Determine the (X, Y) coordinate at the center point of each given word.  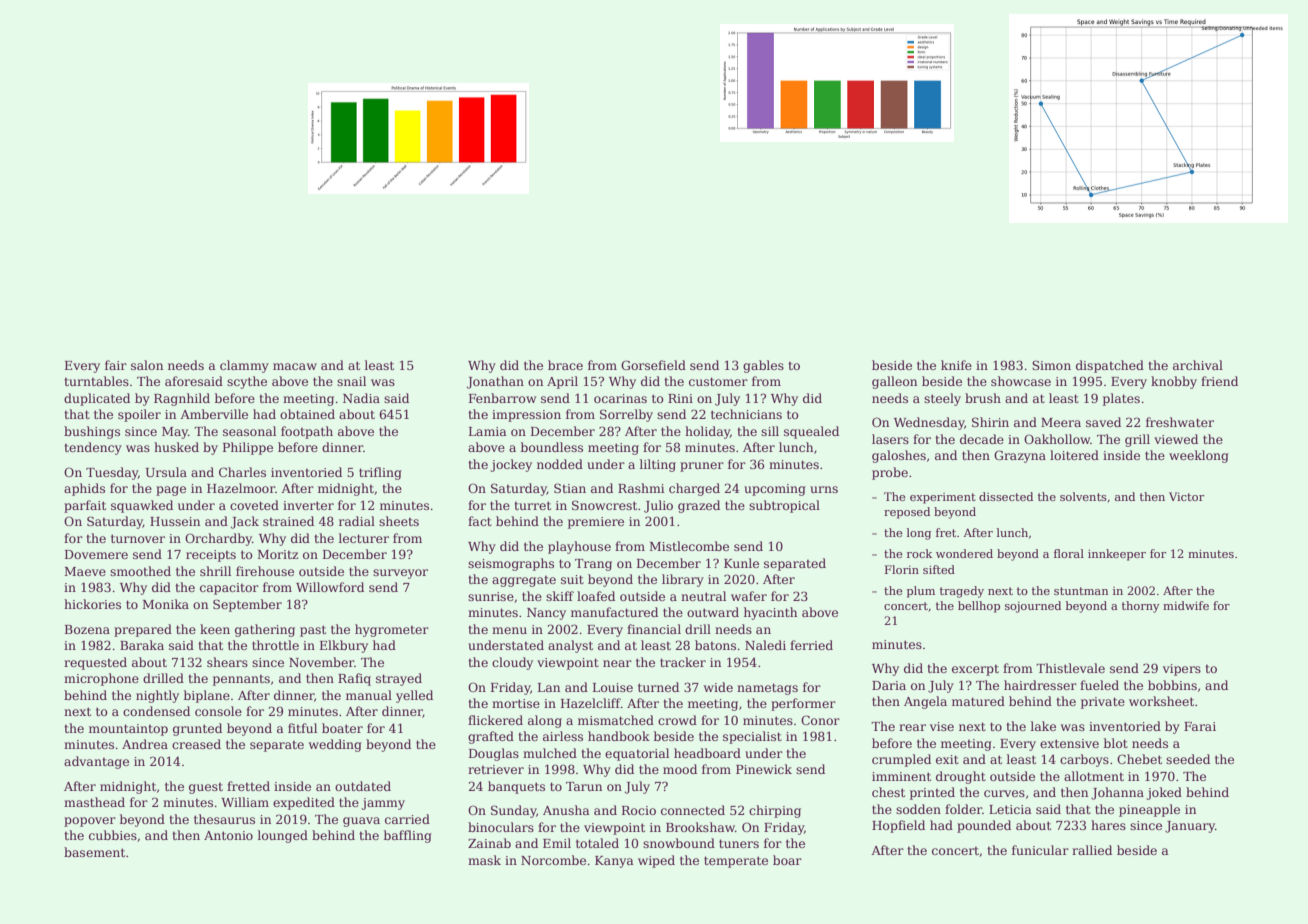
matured (978, 701)
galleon (894, 382)
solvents (1083, 496)
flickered (495, 720)
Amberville (214, 414)
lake (1043, 726)
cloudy (512, 663)
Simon (1051, 365)
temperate (736, 862)
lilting (658, 465)
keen (215, 629)
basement (94, 852)
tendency (93, 448)
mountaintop (128, 730)
